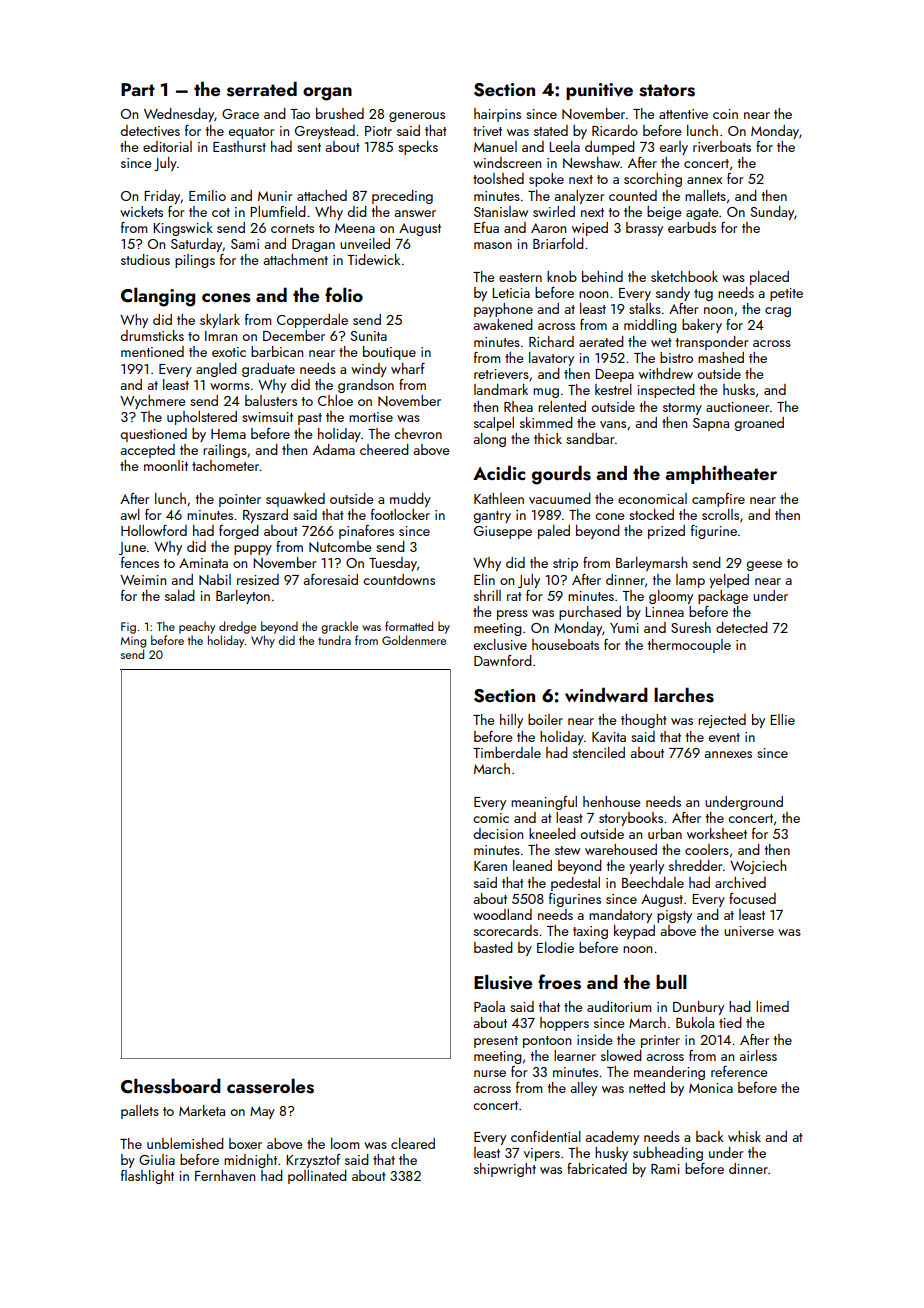 This image has height=1308, width=924. What do you see at coordinates (621, 849) in the image?
I see `warehoused` at bounding box center [621, 849].
